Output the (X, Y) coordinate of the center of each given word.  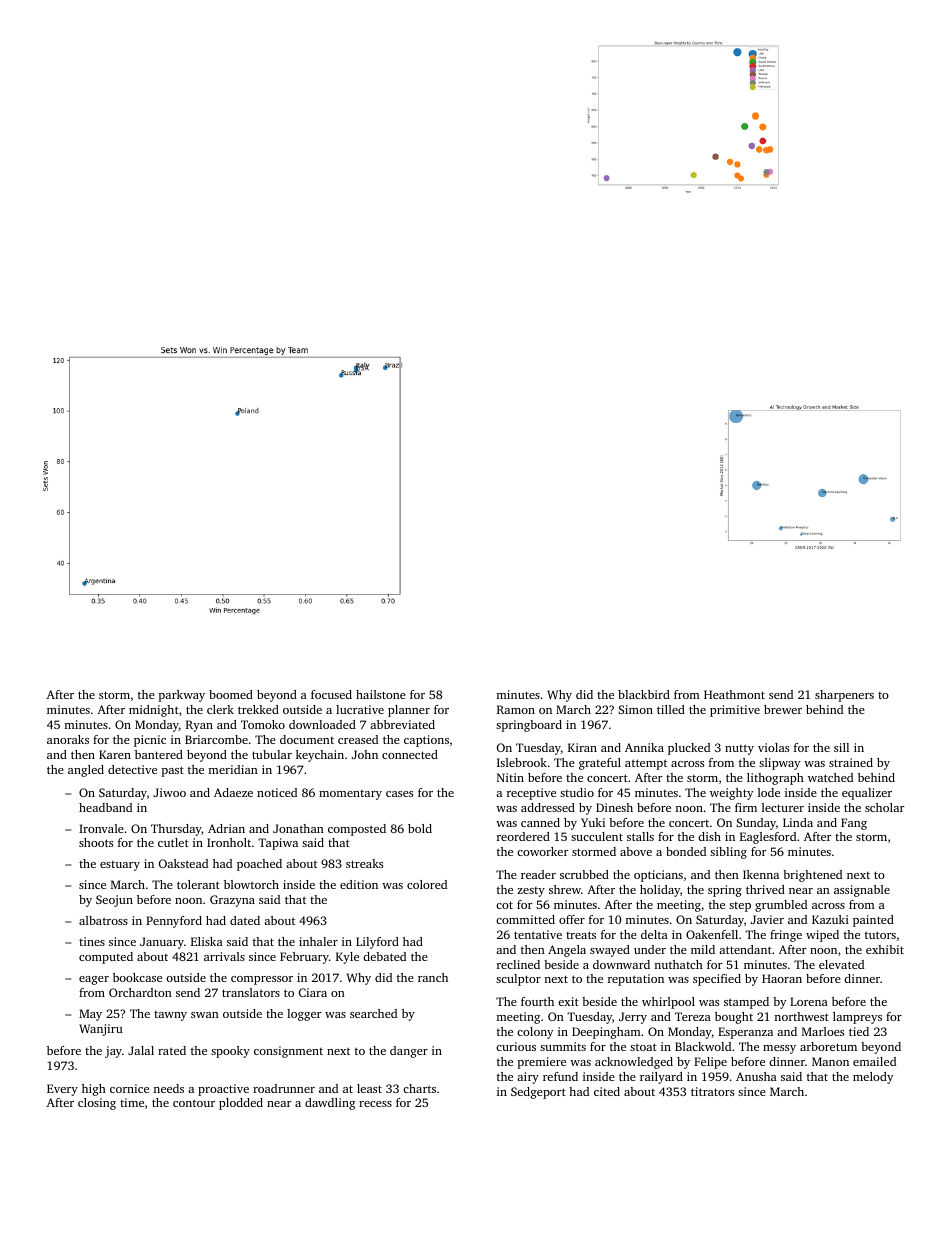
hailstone (381, 694)
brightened (812, 876)
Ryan (199, 726)
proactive (223, 1090)
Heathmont (734, 694)
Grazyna (232, 901)
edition (359, 884)
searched (373, 1013)
